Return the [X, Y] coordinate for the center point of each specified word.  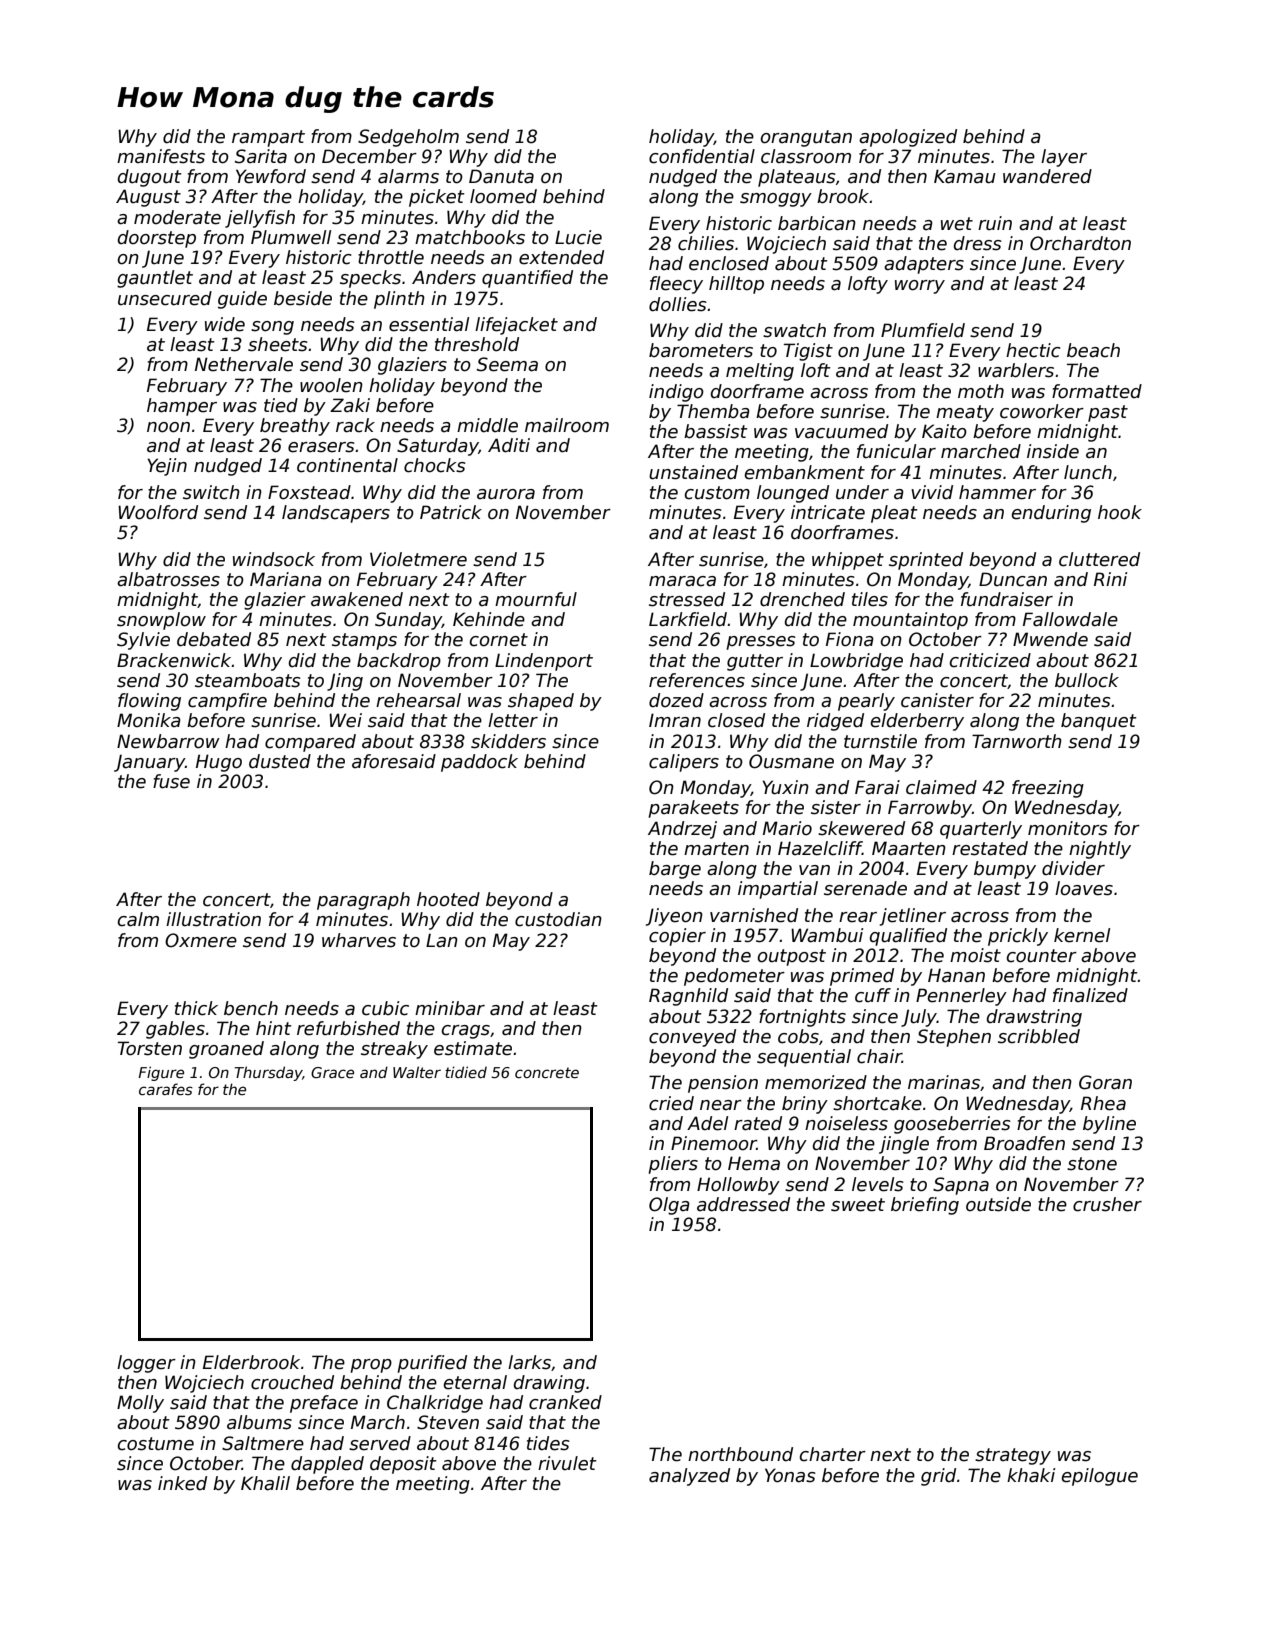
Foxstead [309, 492]
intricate [828, 512]
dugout [149, 178]
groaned [226, 1050]
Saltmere [263, 1443]
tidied [466, 1072]
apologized [908, 138]
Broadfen [1024, 1143]
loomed [503, 196]
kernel [1082, 935]
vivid [932, 492]
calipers [684, 763]
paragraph [363, 901]
